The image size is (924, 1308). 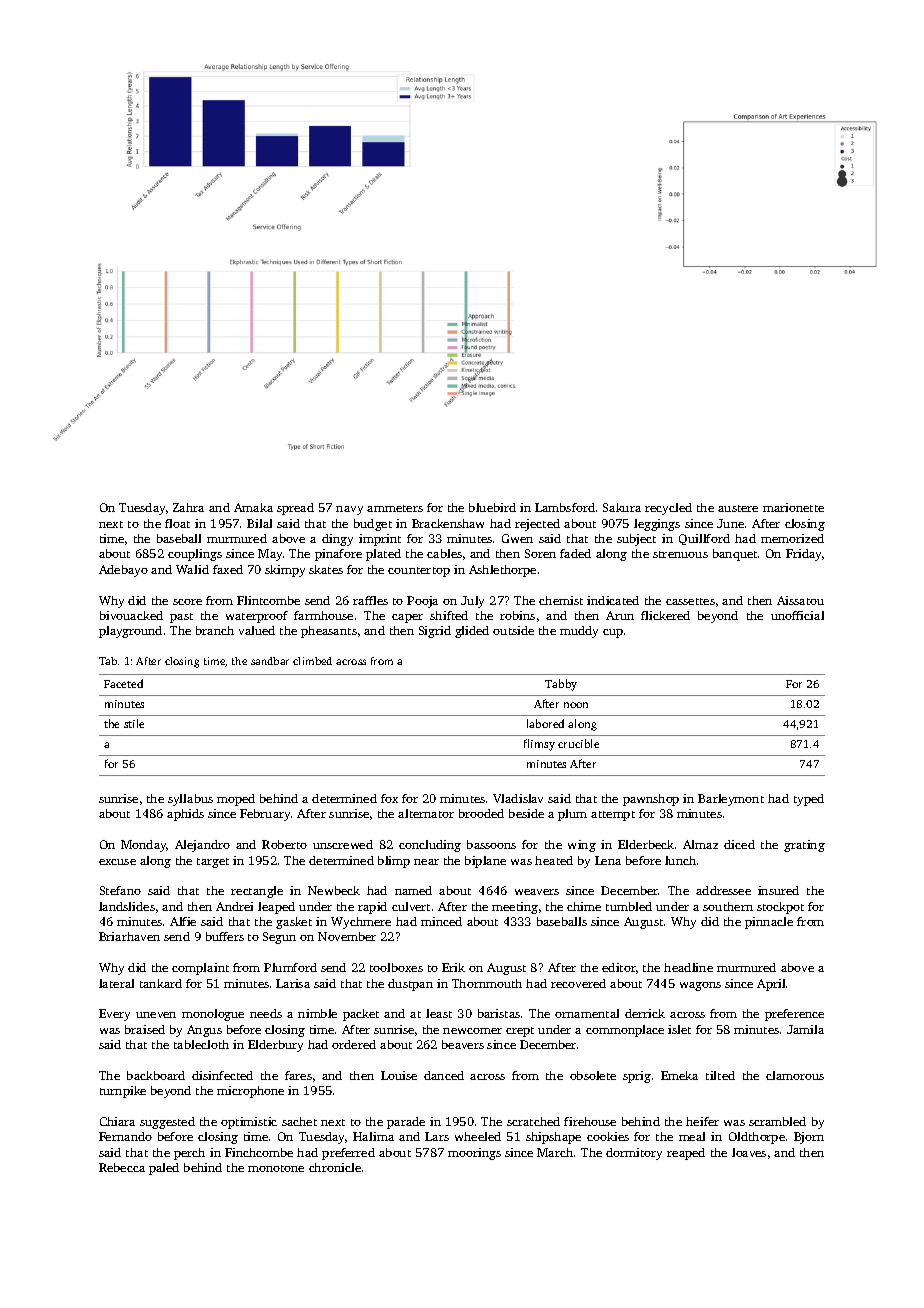 I want to click on Zahra, so click(x=188, y=507).
